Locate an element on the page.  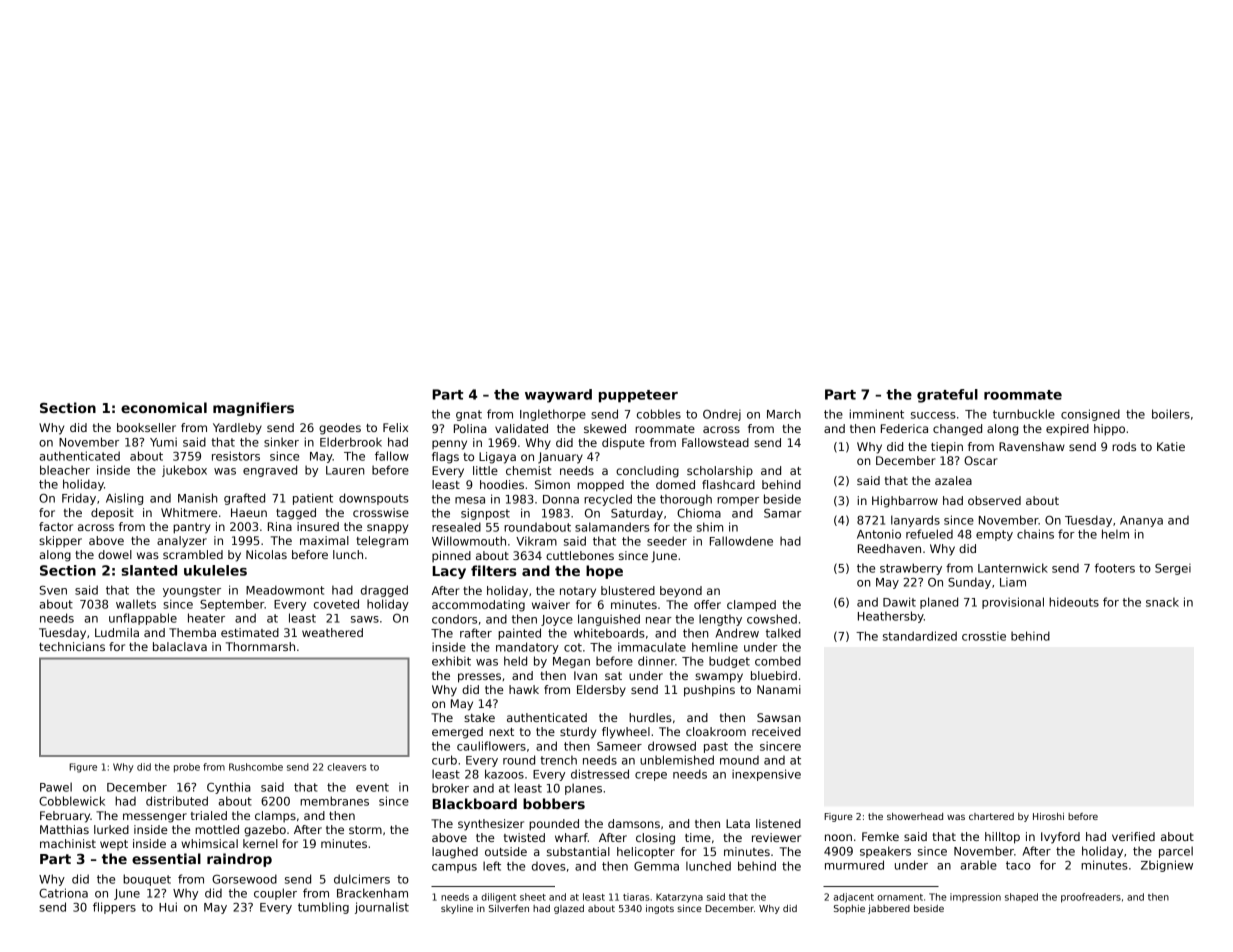
observed is located at coordinates (994, 500).
